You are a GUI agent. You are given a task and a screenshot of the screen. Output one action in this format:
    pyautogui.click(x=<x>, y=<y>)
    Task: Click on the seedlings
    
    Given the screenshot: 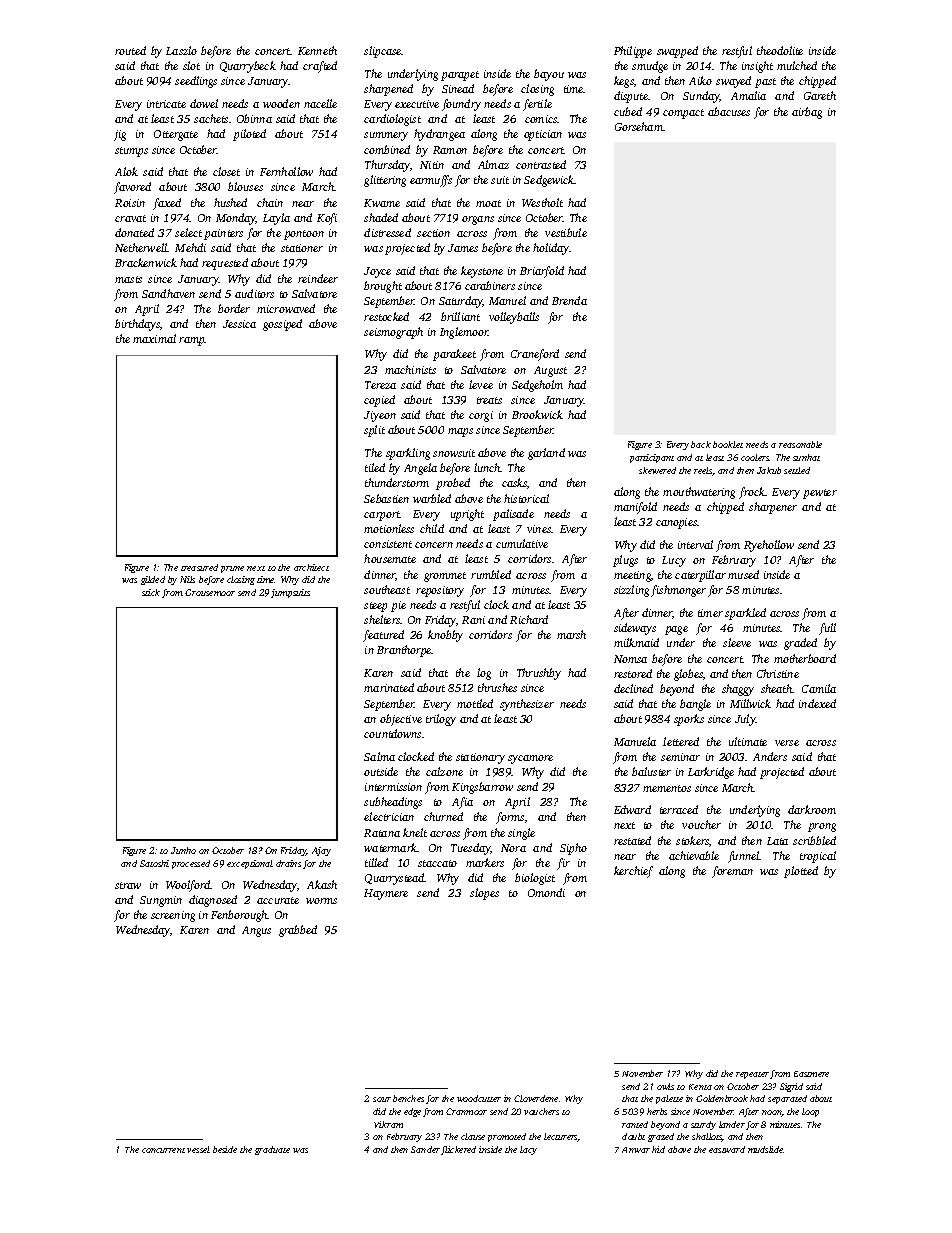 What is the action you would take?
    pyautogui.click(x=196, y=82)
